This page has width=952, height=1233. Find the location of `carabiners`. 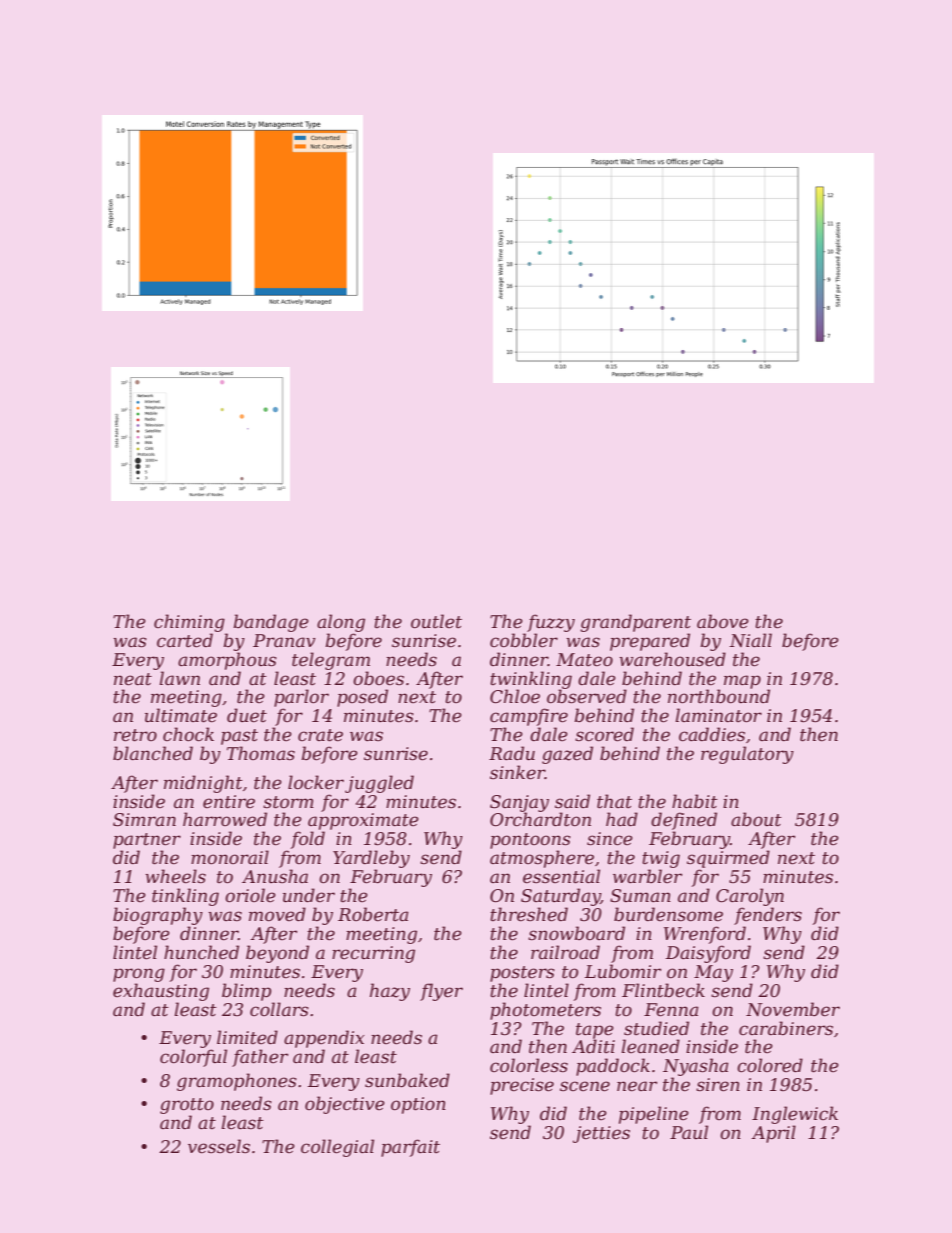

carabiners is located at coordinates (786, 1028).
